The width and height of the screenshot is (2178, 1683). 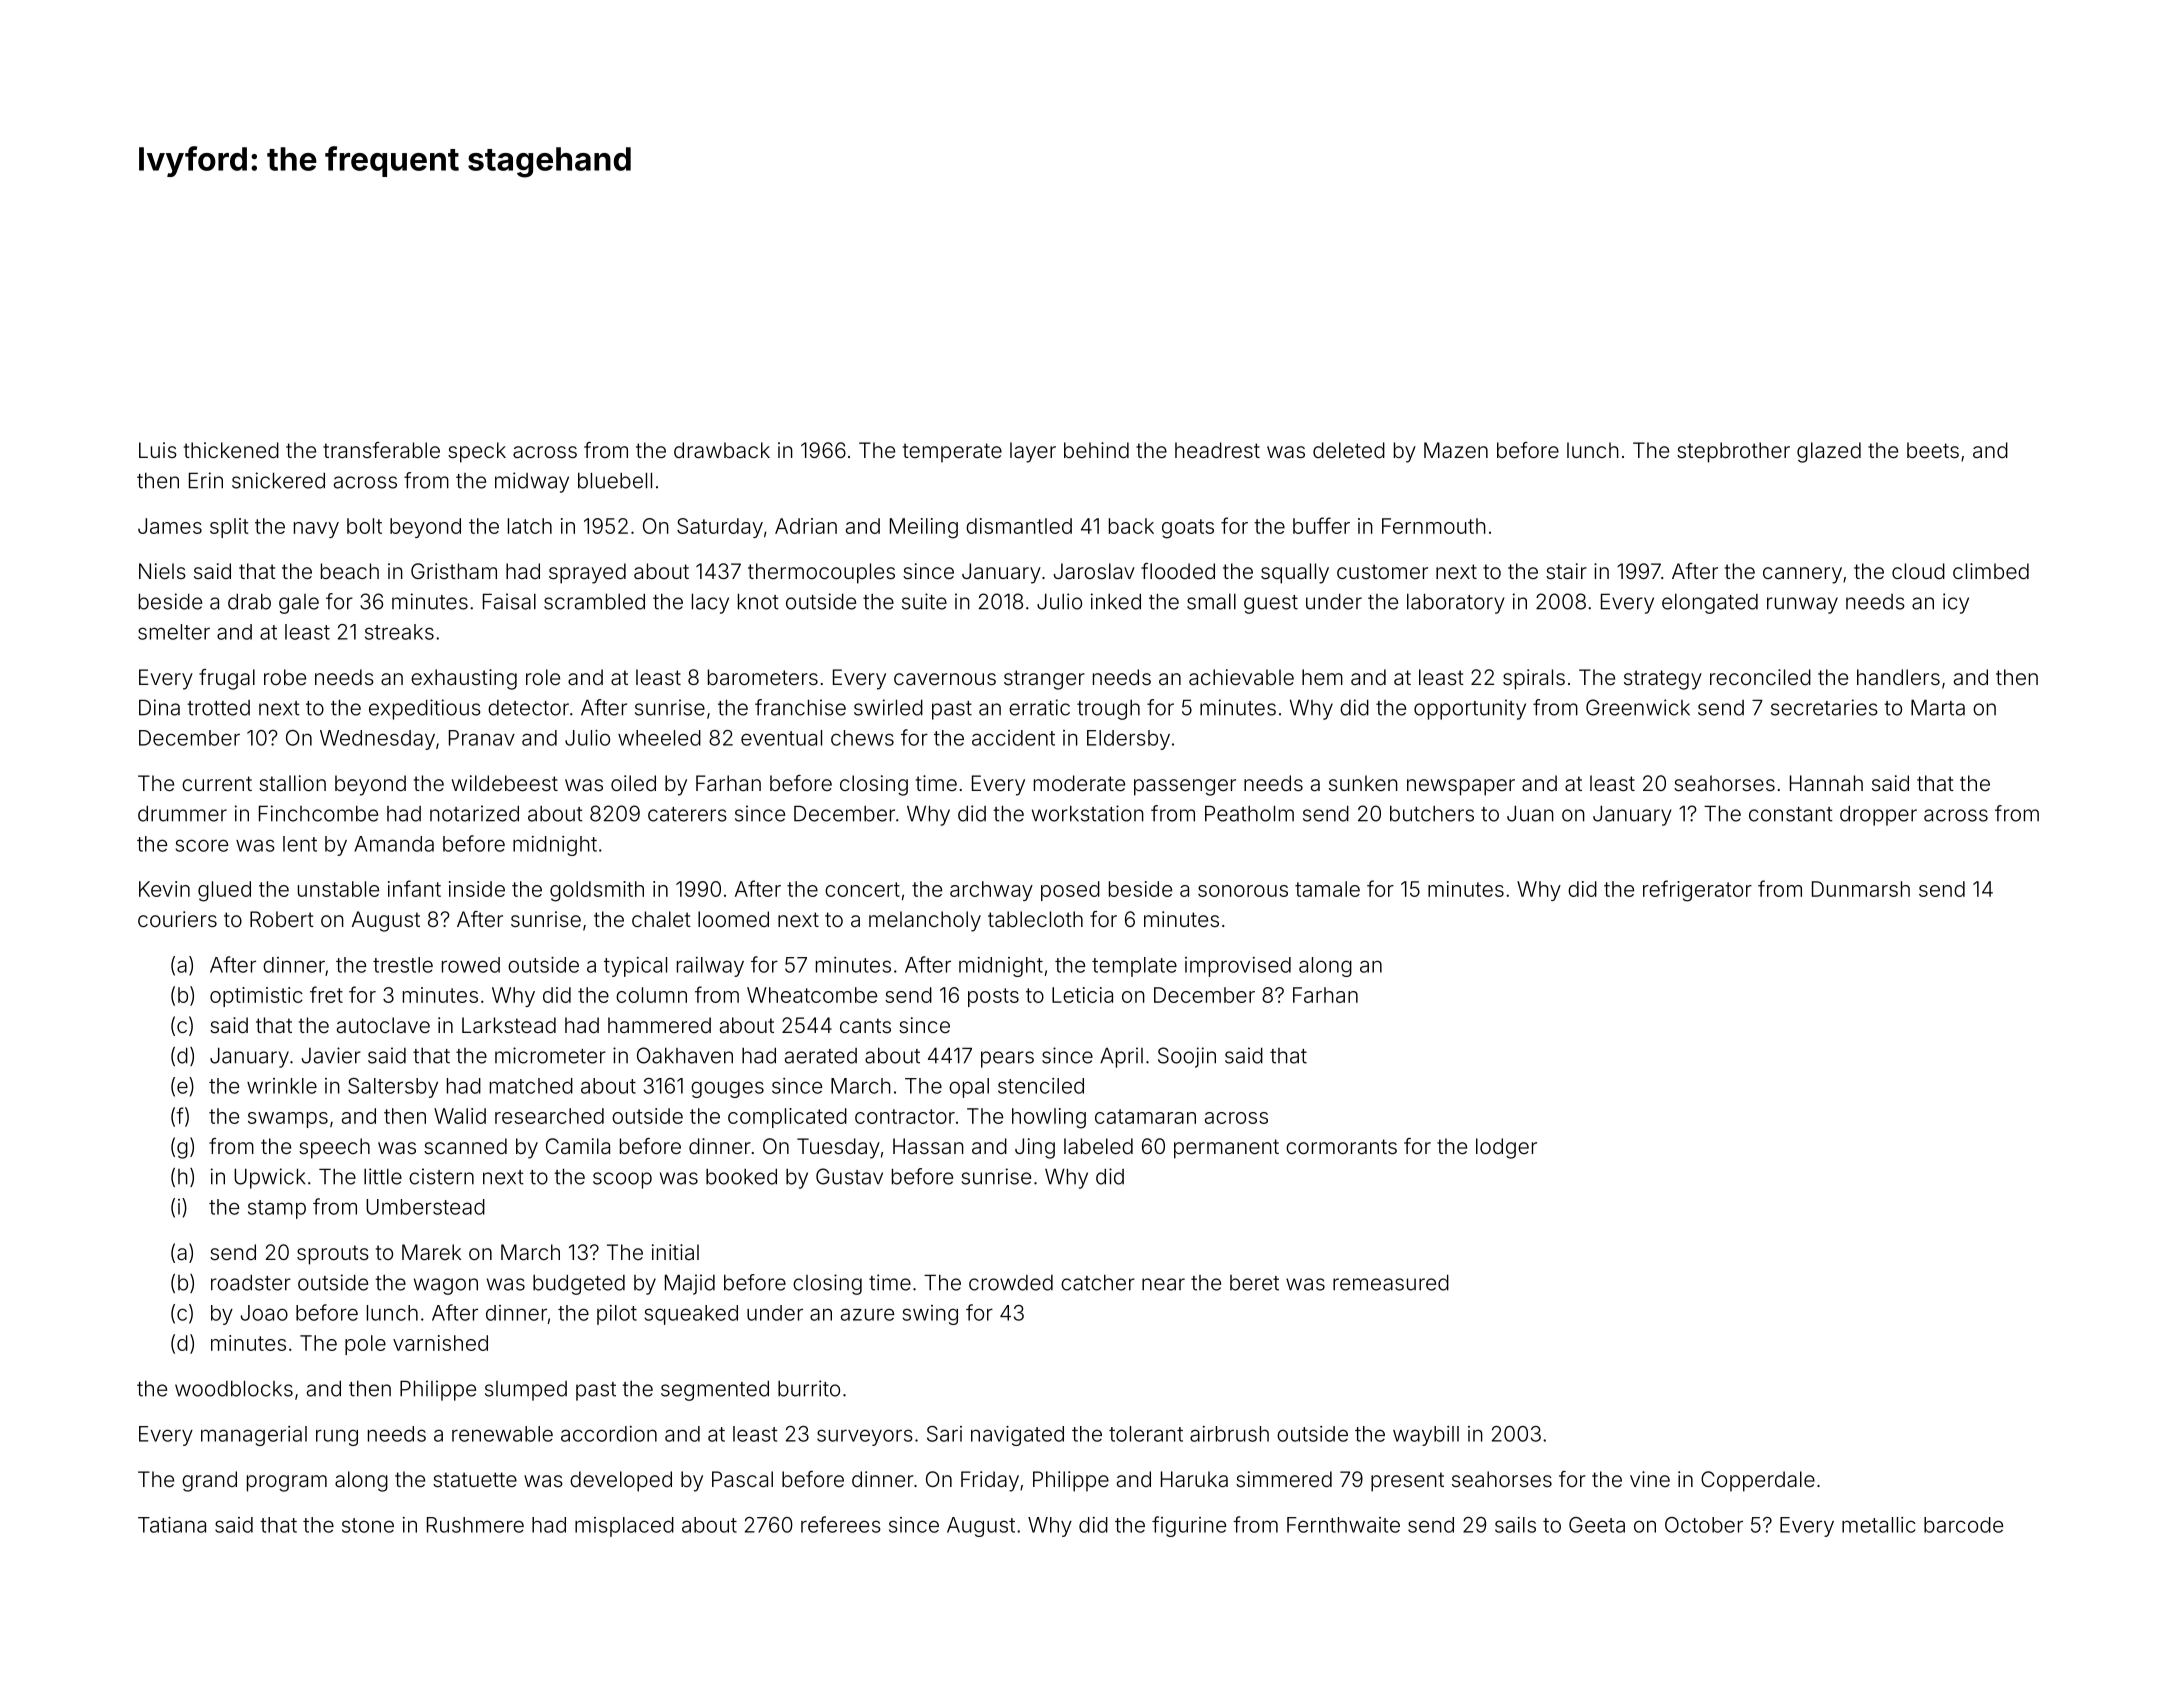 What do you see at coordinates (465, 1146) in the screenshot?
I see `scanned` at bounding box center [465, 1146].
